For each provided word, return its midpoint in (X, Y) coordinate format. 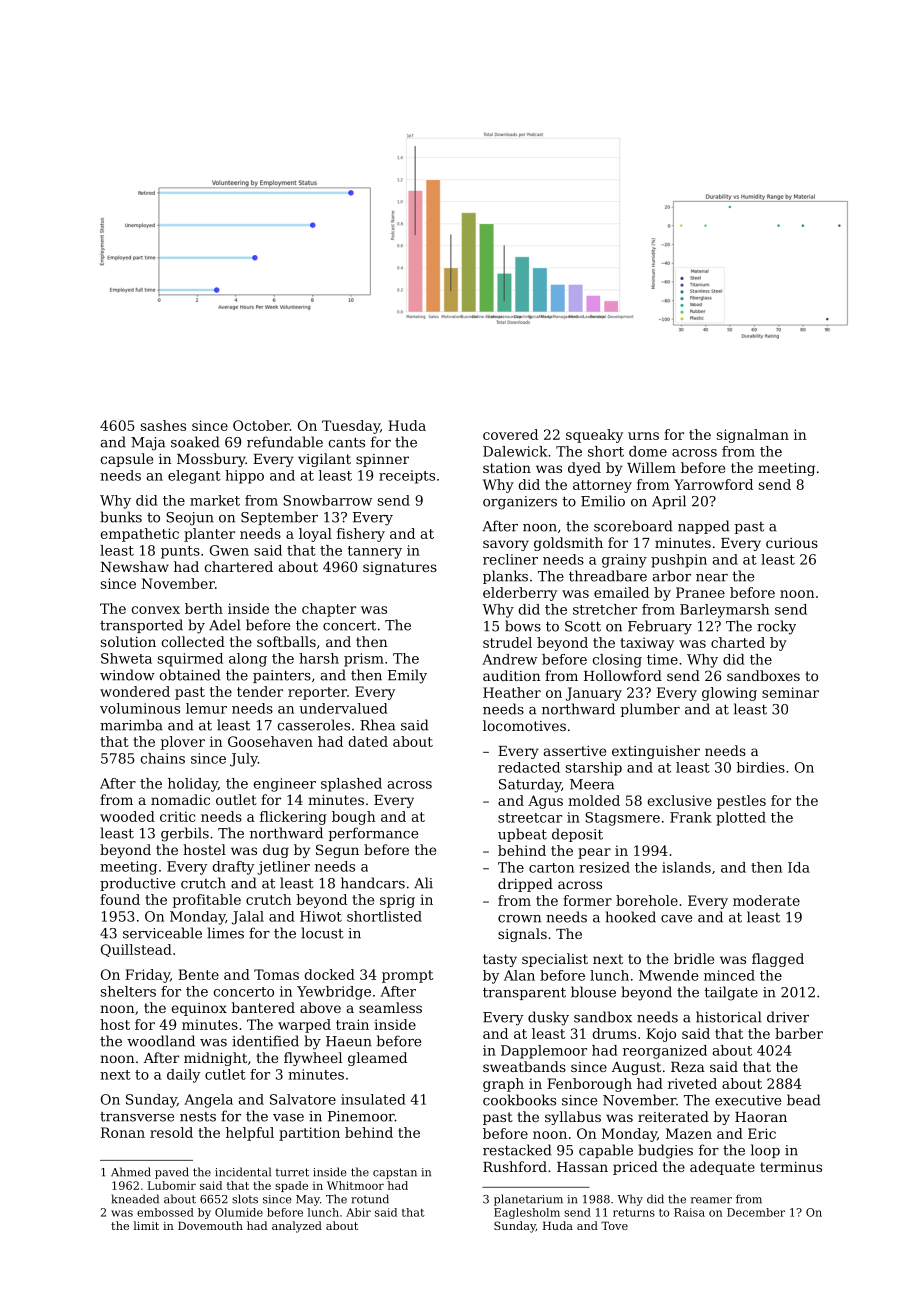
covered (510, 434)
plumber (650, 710)
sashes (163, 425)
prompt (407, 976)
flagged (778, 960)
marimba (131, 725)
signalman (753, 436)
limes (225, 933)
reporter (317, 693)
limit (146, 1225)
